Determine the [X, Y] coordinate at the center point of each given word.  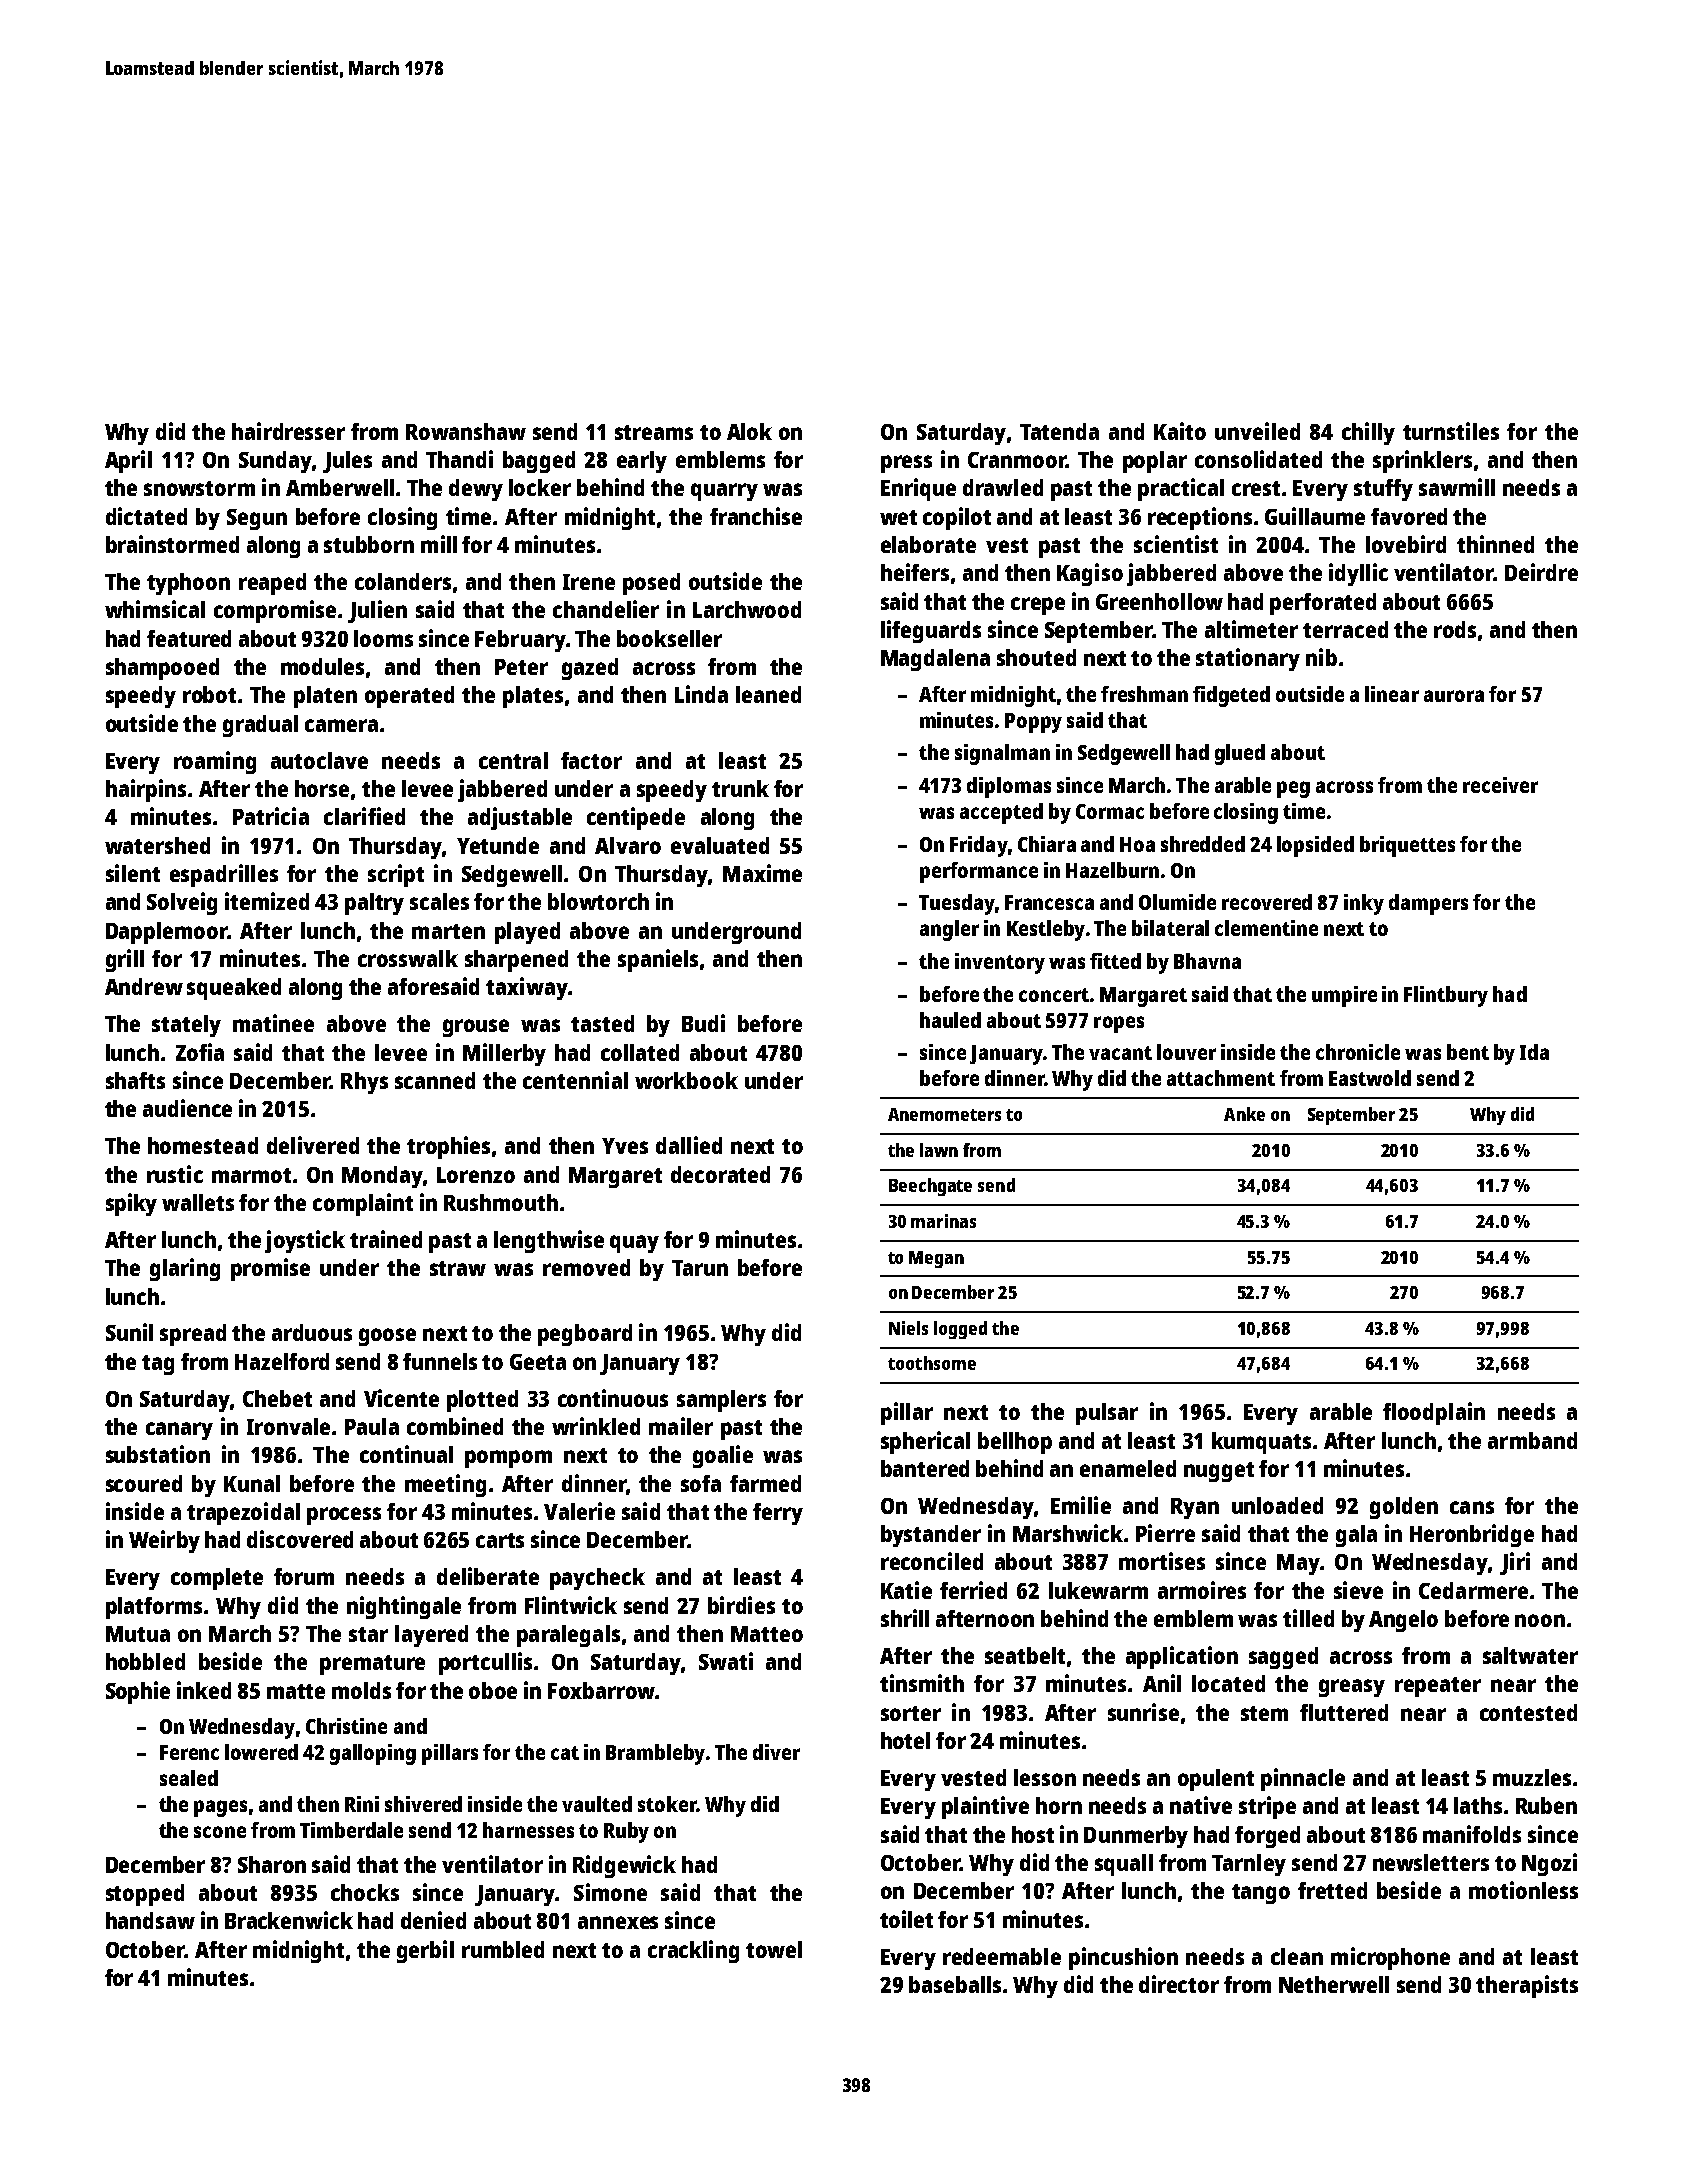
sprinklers [1422, 461]
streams [654, 432]
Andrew [144, 986]
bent [1468, 1052]
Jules [347, 462]
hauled [950, 1020]
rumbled [503, 1949]
